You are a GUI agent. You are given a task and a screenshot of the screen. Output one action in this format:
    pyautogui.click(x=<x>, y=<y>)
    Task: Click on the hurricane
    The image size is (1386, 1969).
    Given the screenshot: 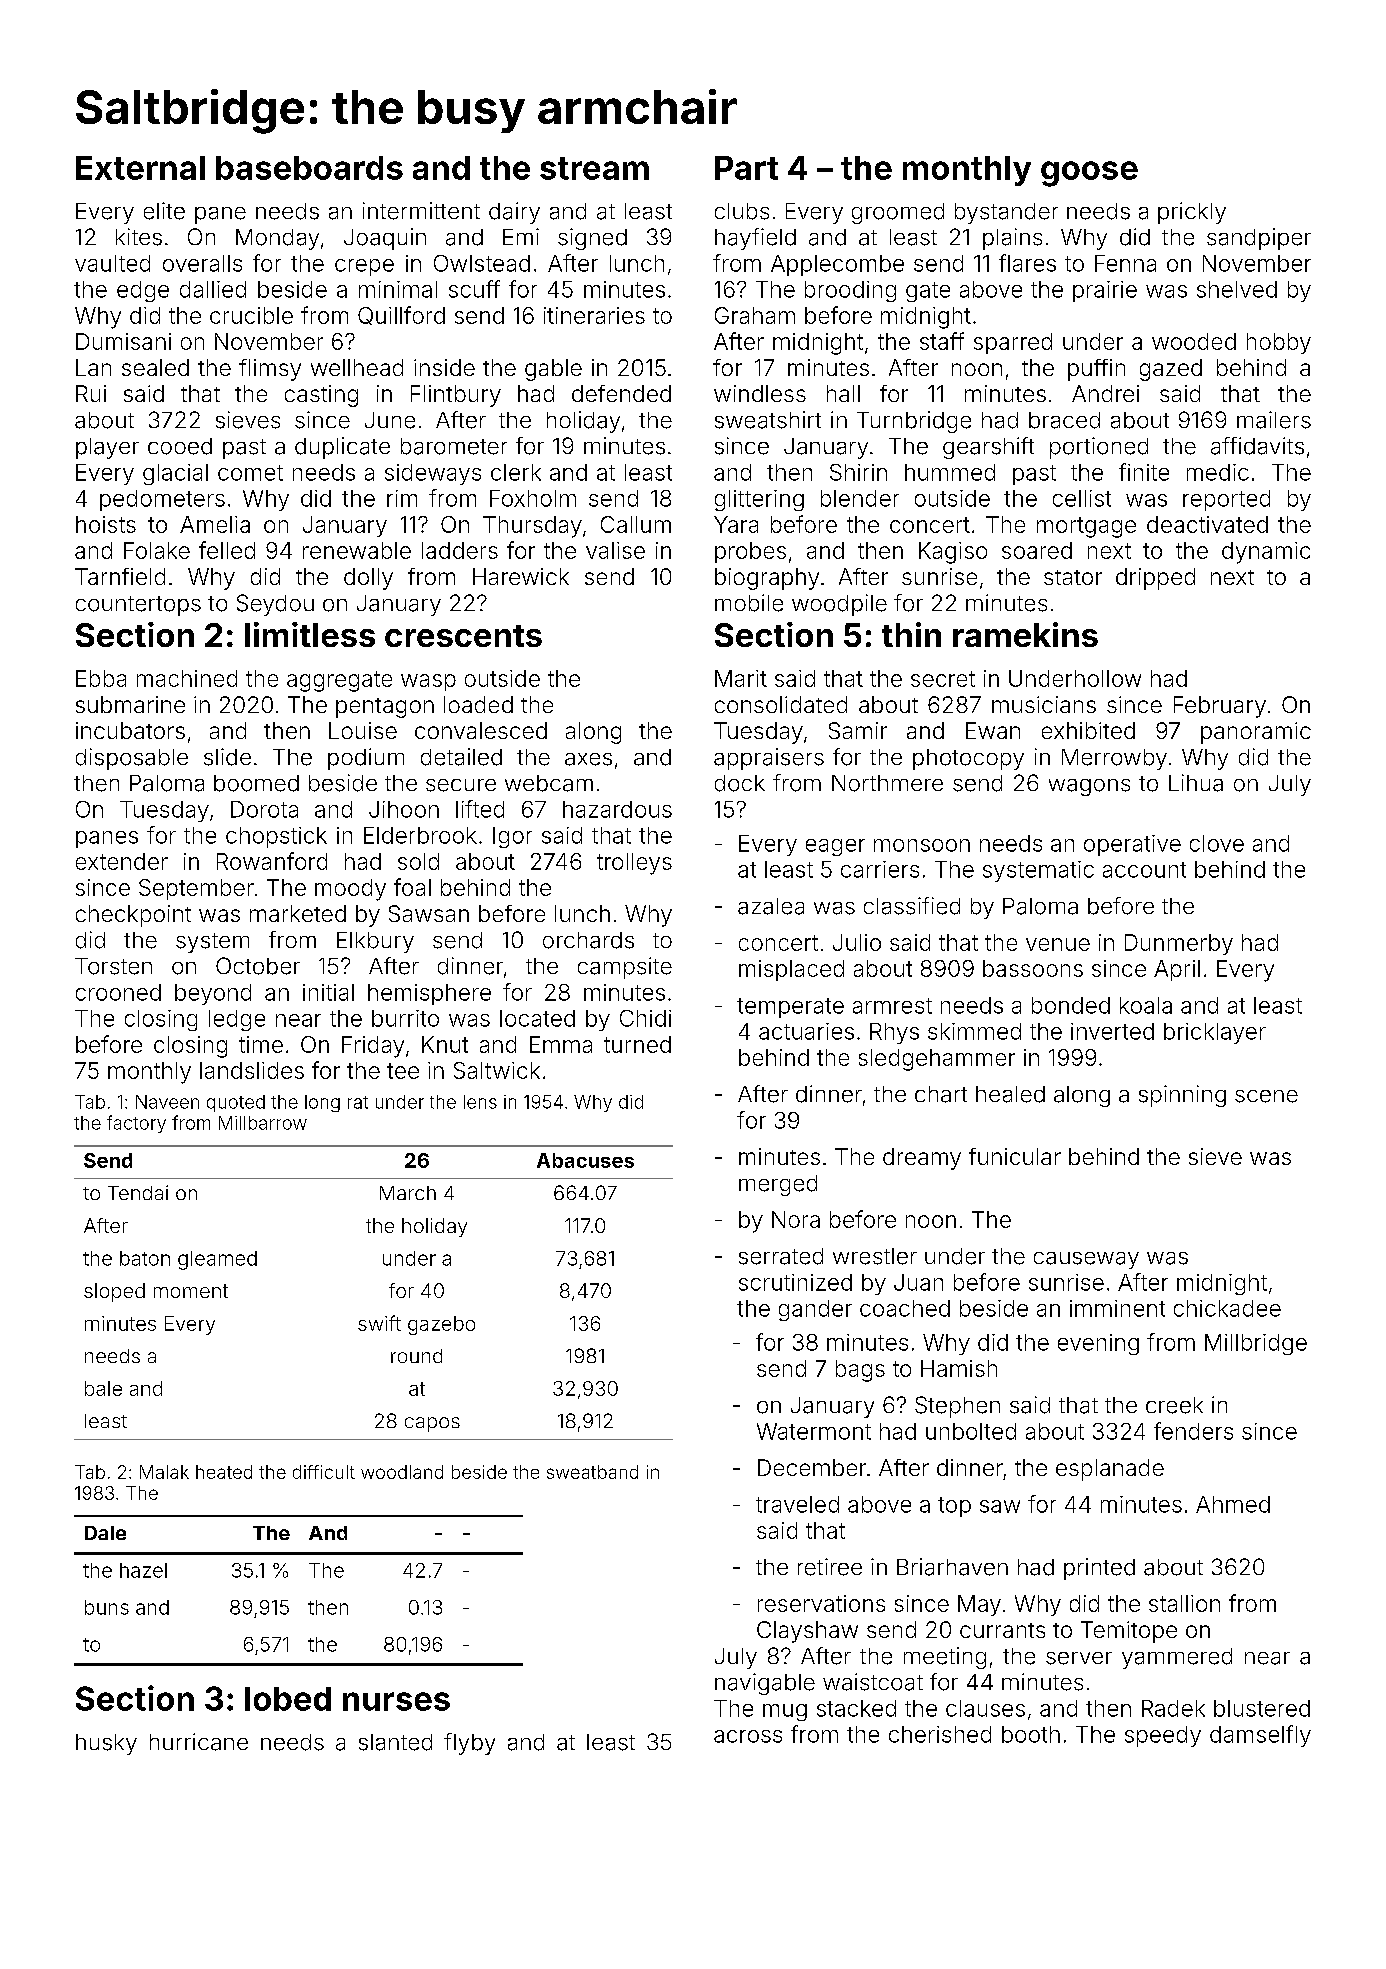 What is the action you would take?
    pyautogui.click(x=199, y=1742)
